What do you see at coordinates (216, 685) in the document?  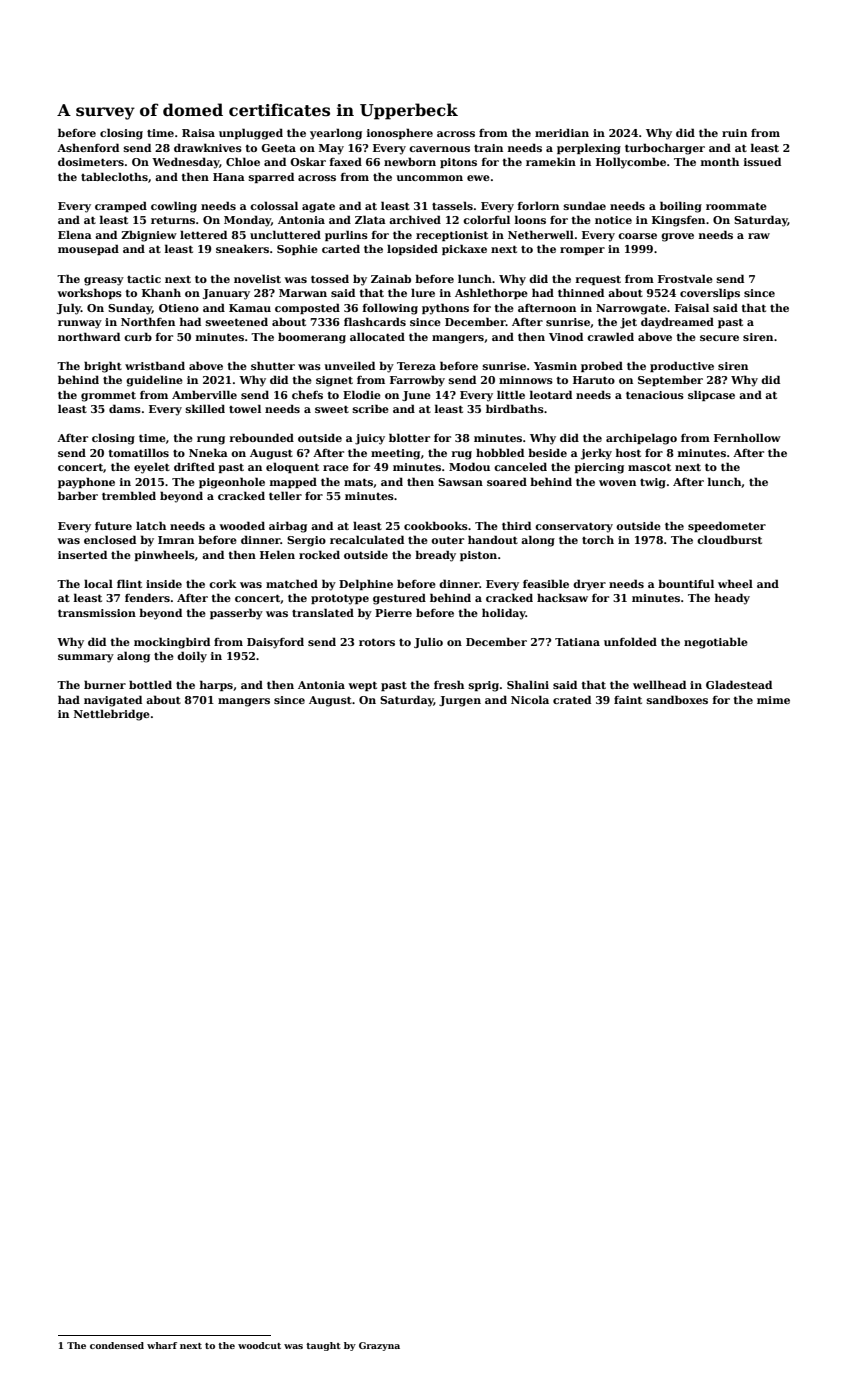 I see `harps` at bounding box center [216, 685].
